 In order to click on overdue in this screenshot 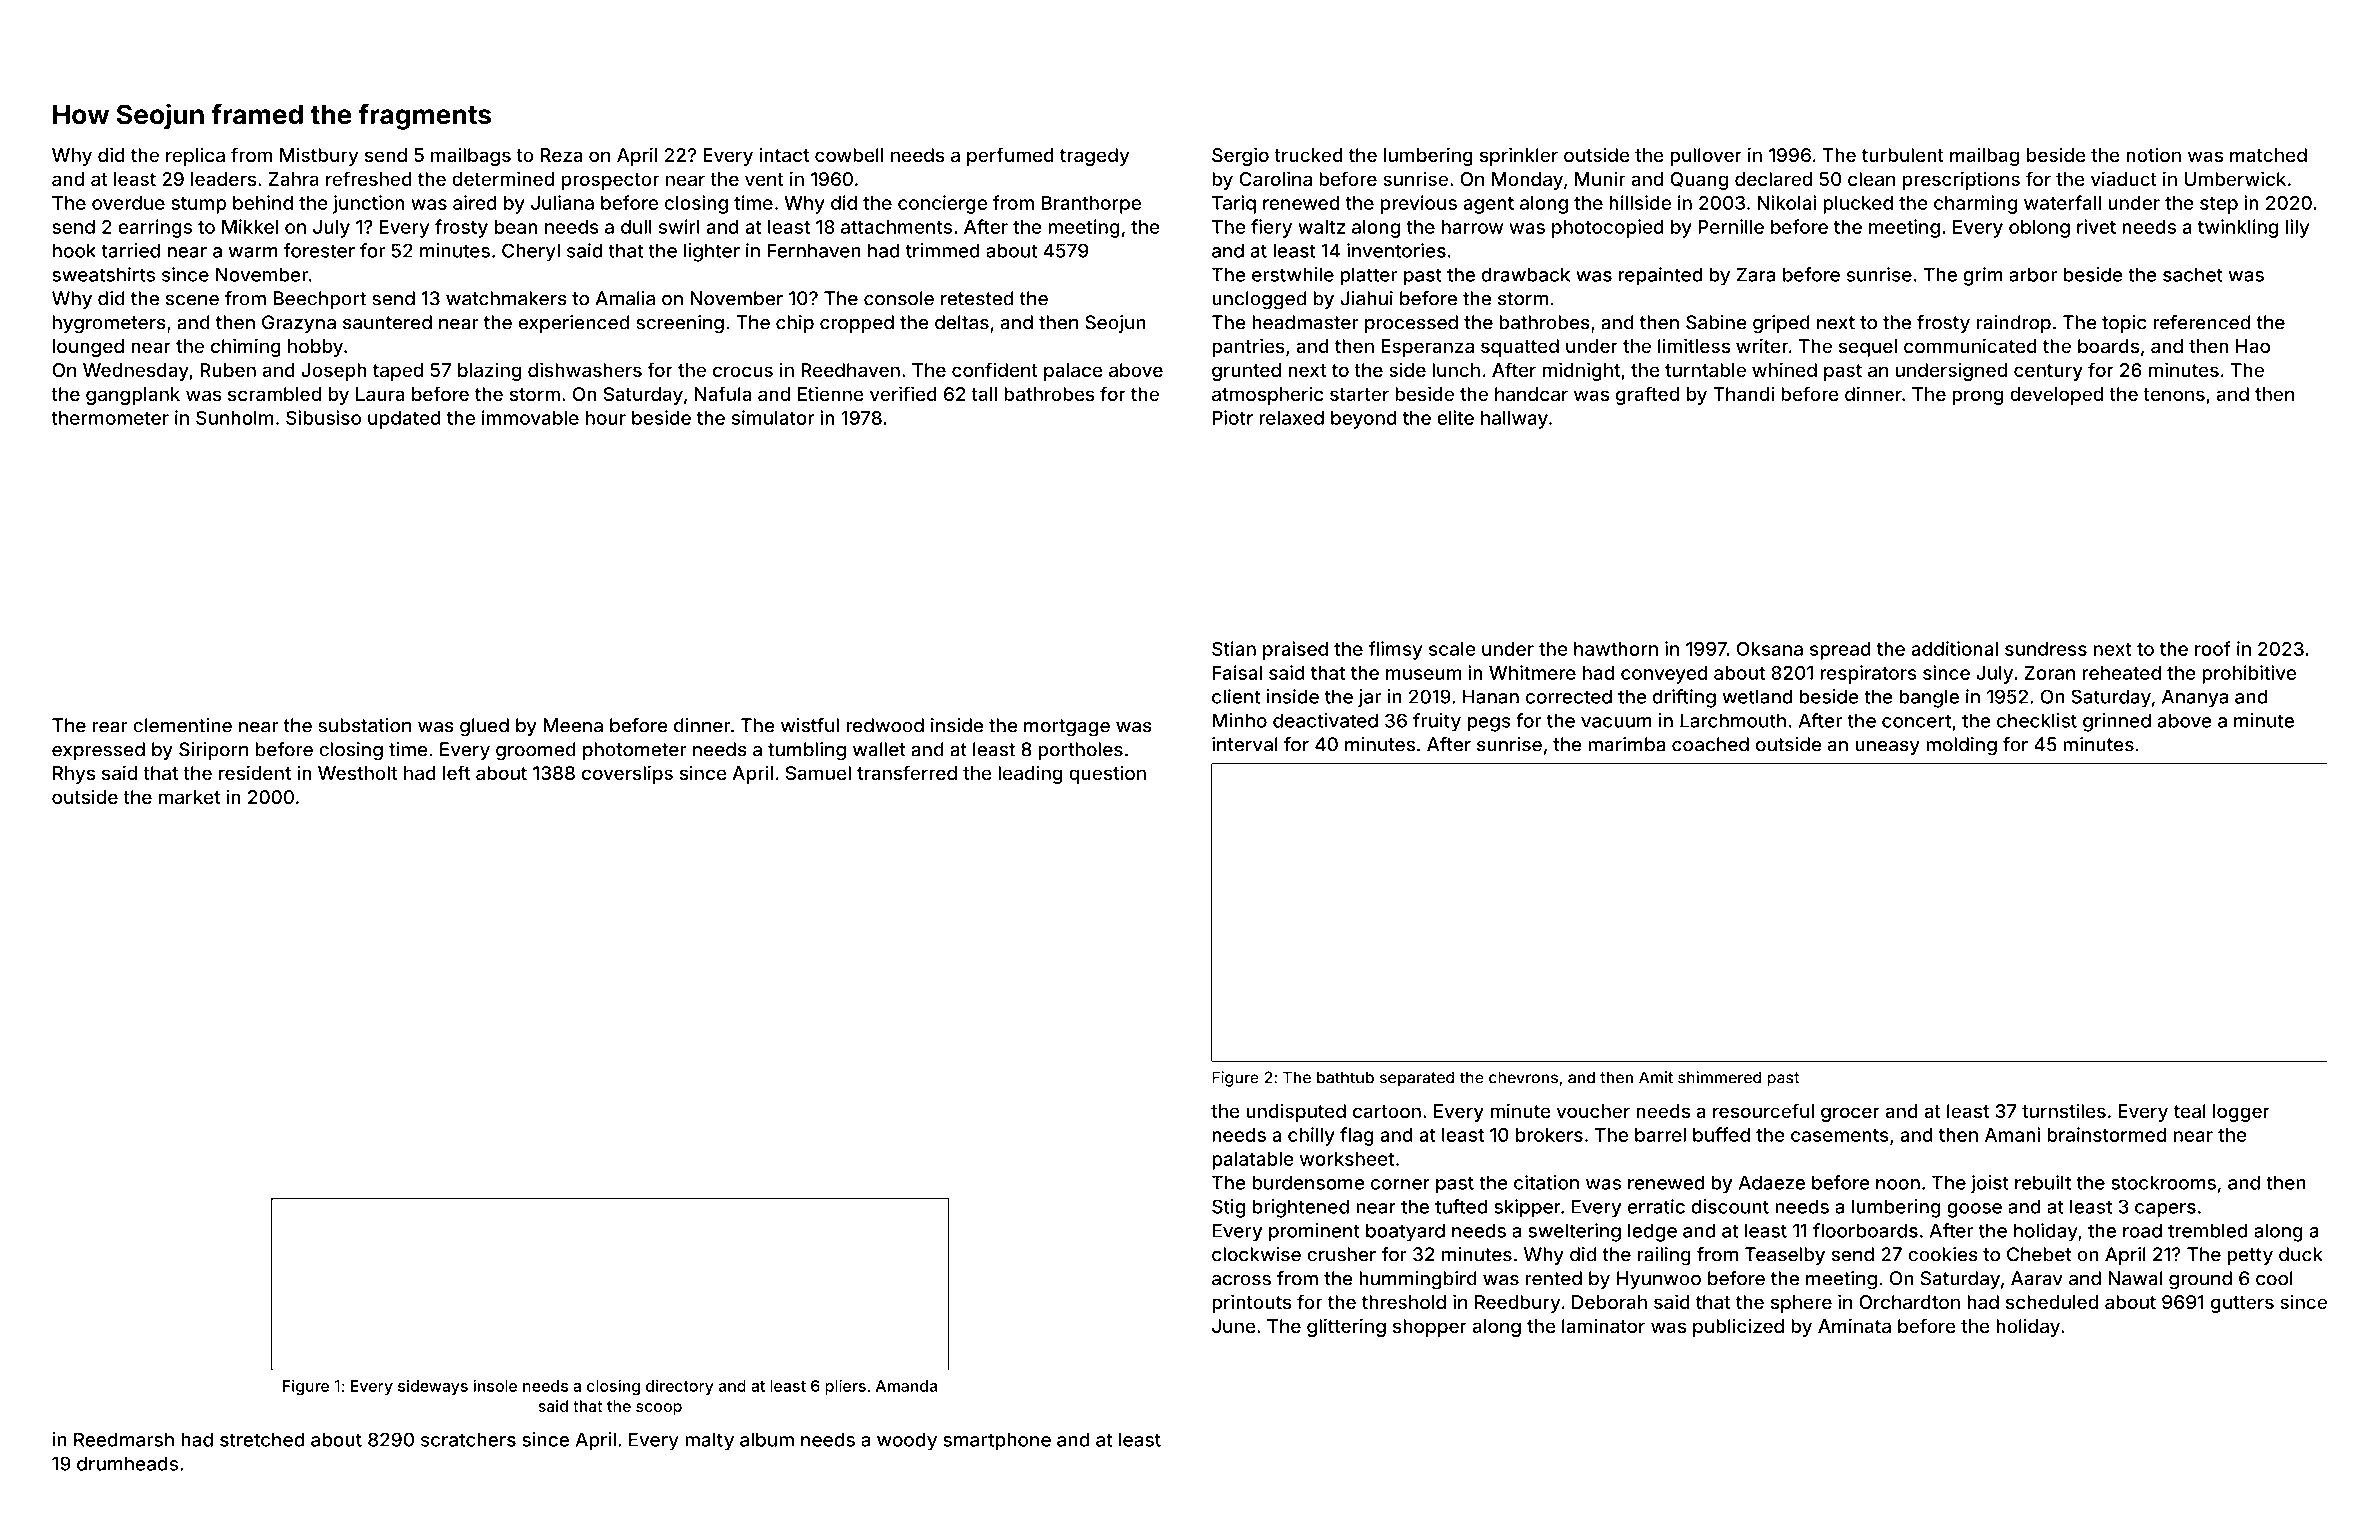, I will do `click(128, 203)`.
